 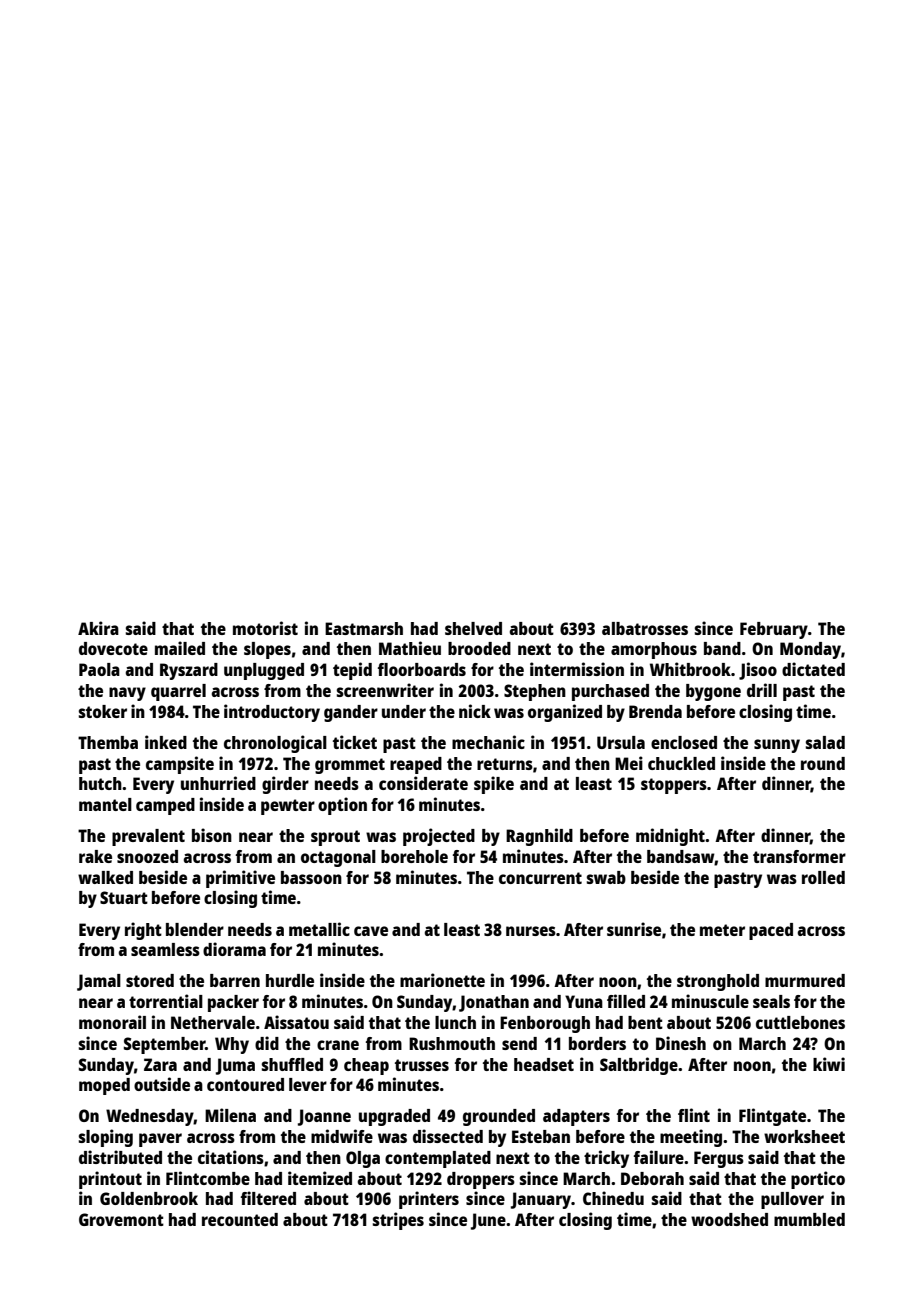 What do you see at coordinates (98, 628) in the screenshot?
I see `Akira` at bounding box center [98, 628].
